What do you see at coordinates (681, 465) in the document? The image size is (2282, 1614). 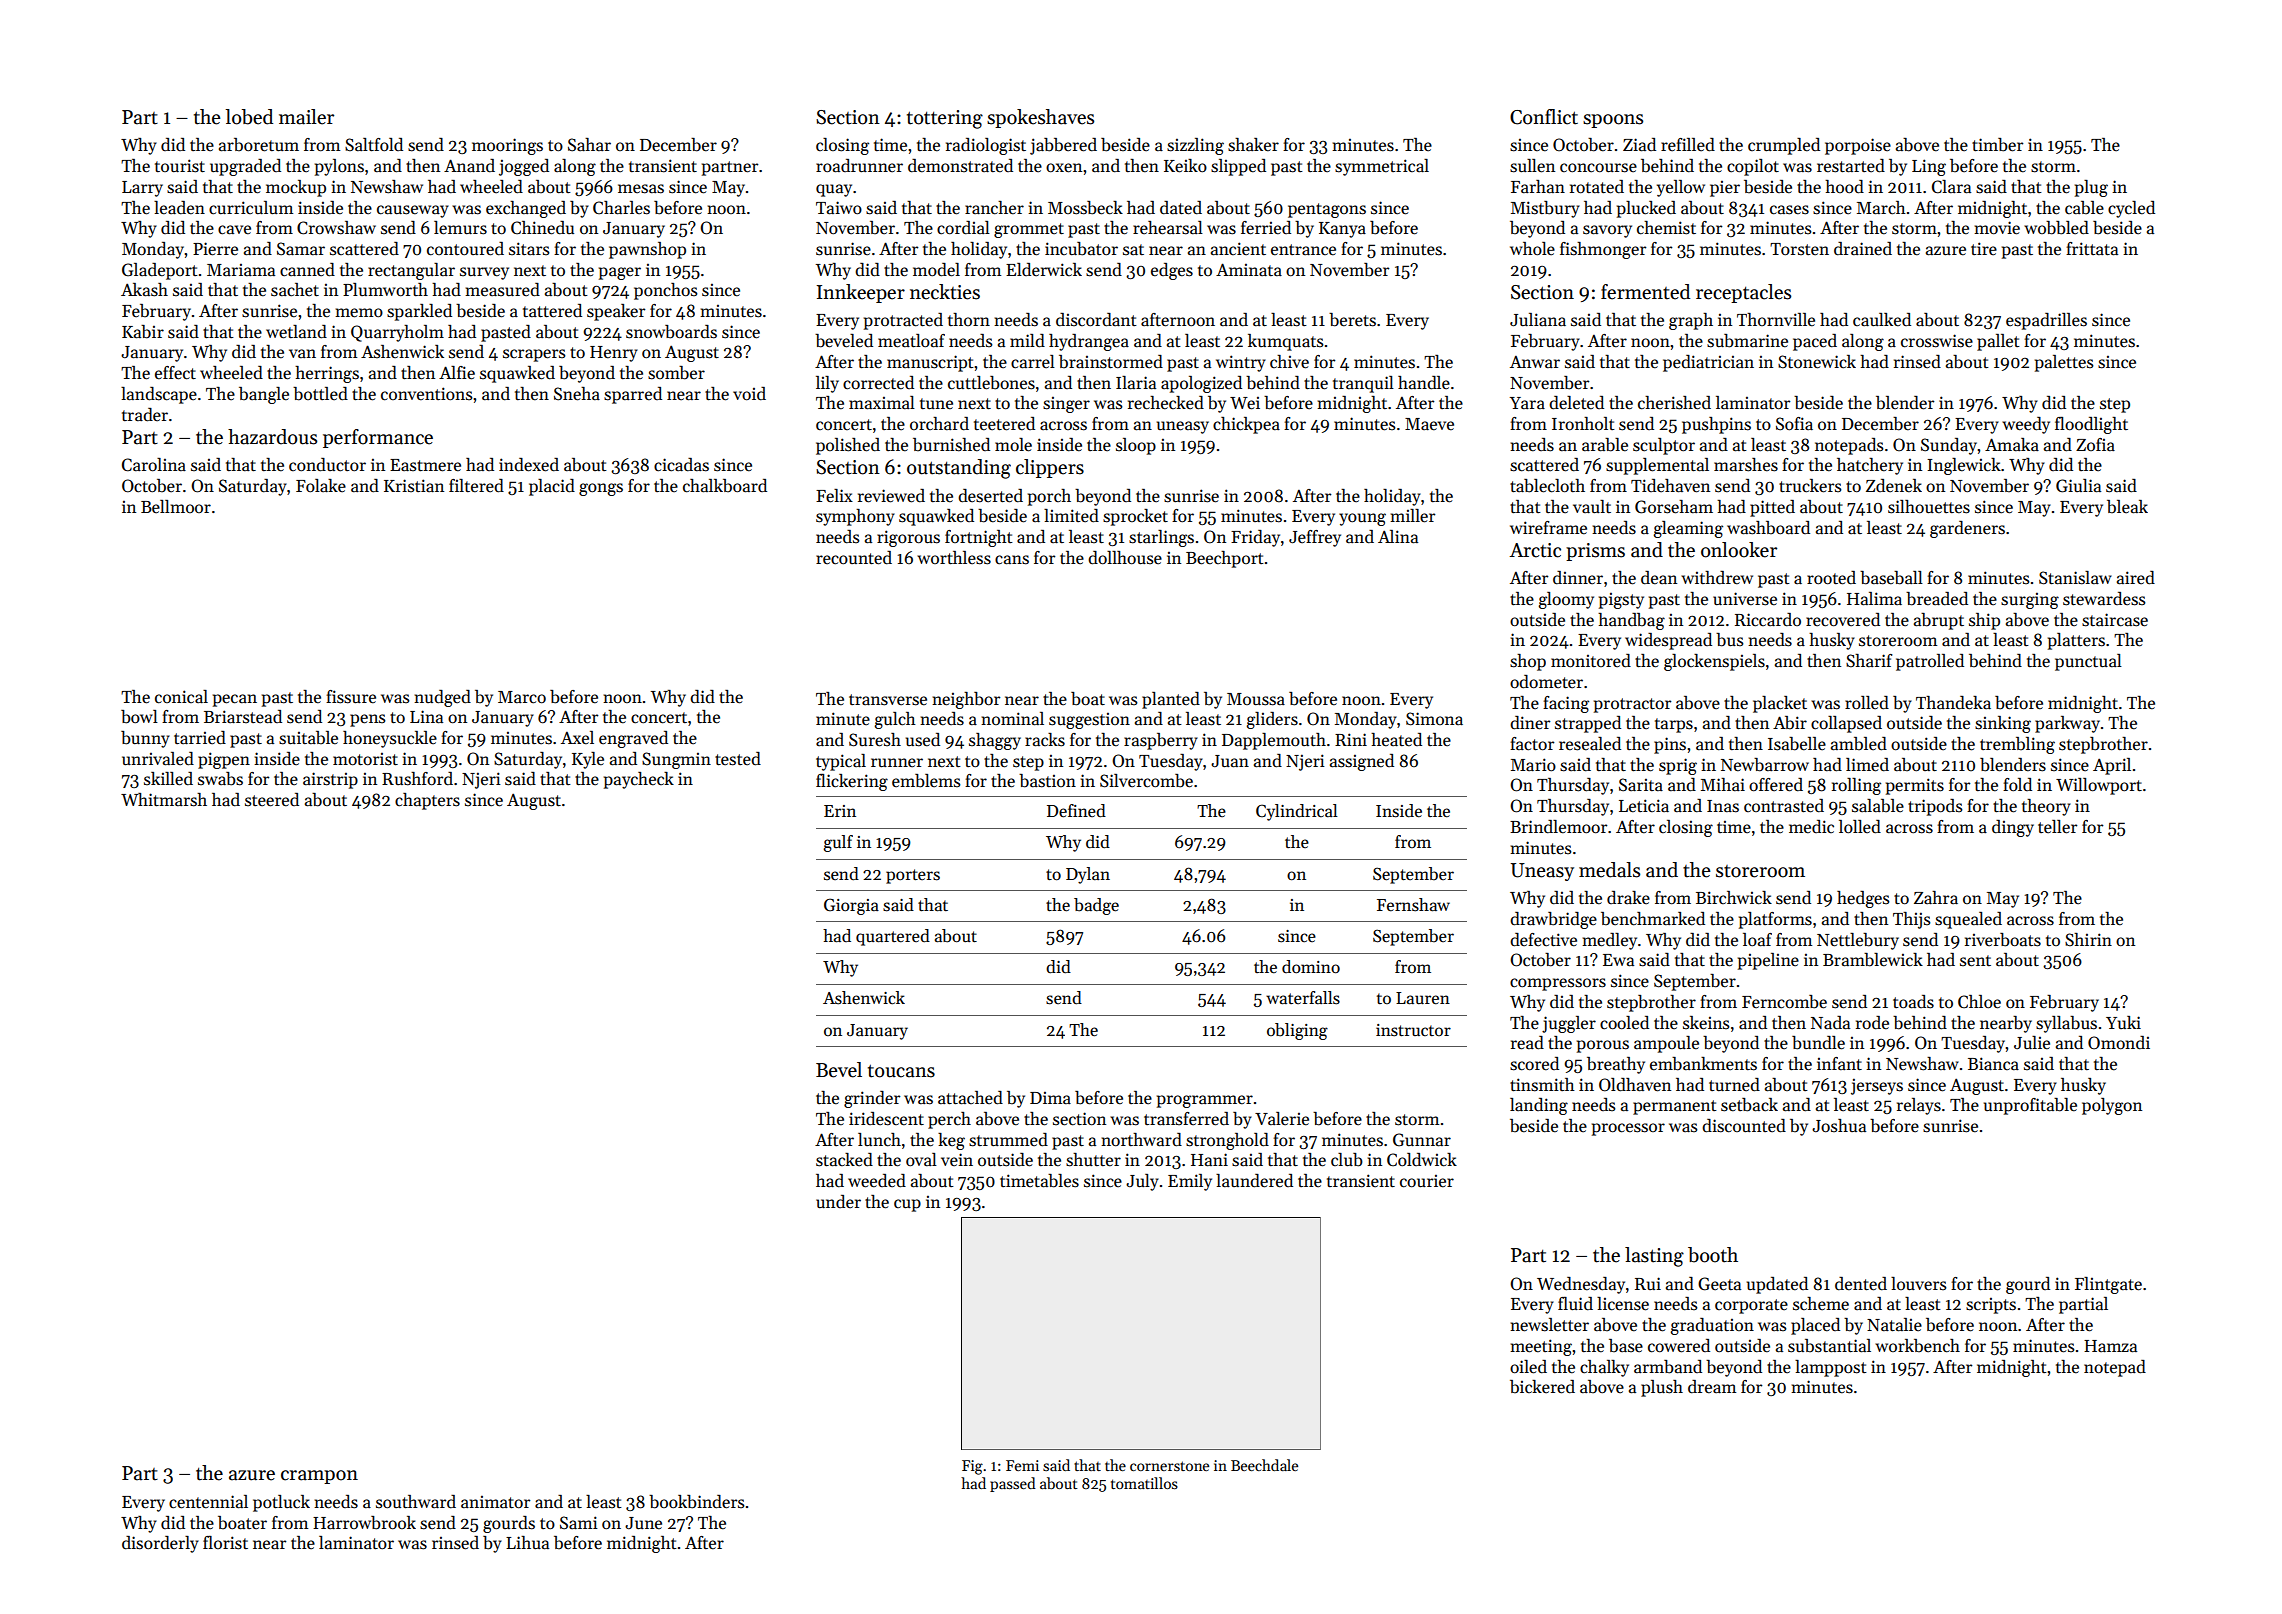 I see `cicadas` at bounding box center [681, 465].
